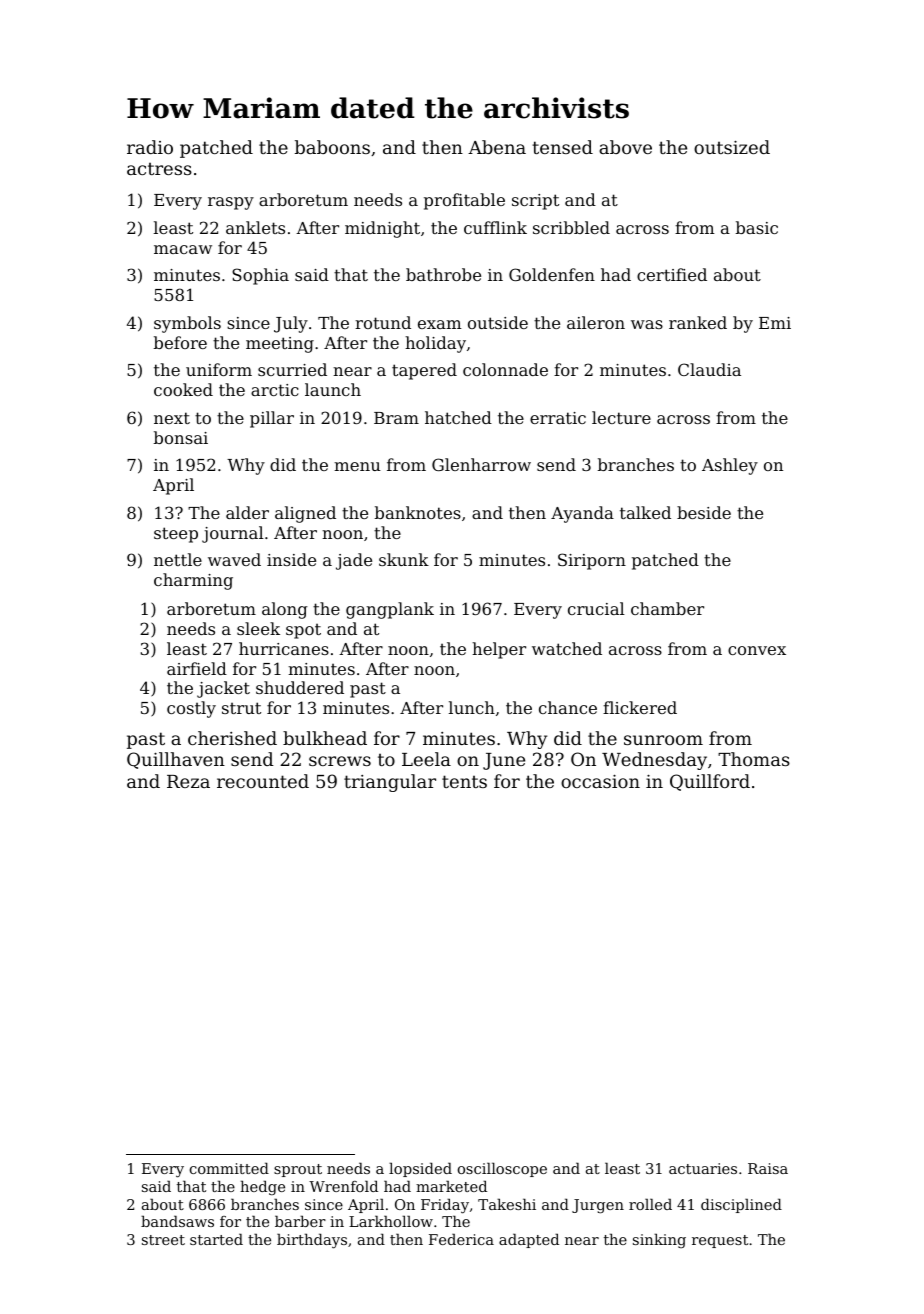 Image resolution: width=924 pixels, height=1314 pixels. Describe the element at coordinates (647, 324) in the screenshot. I see `was` at that location.
